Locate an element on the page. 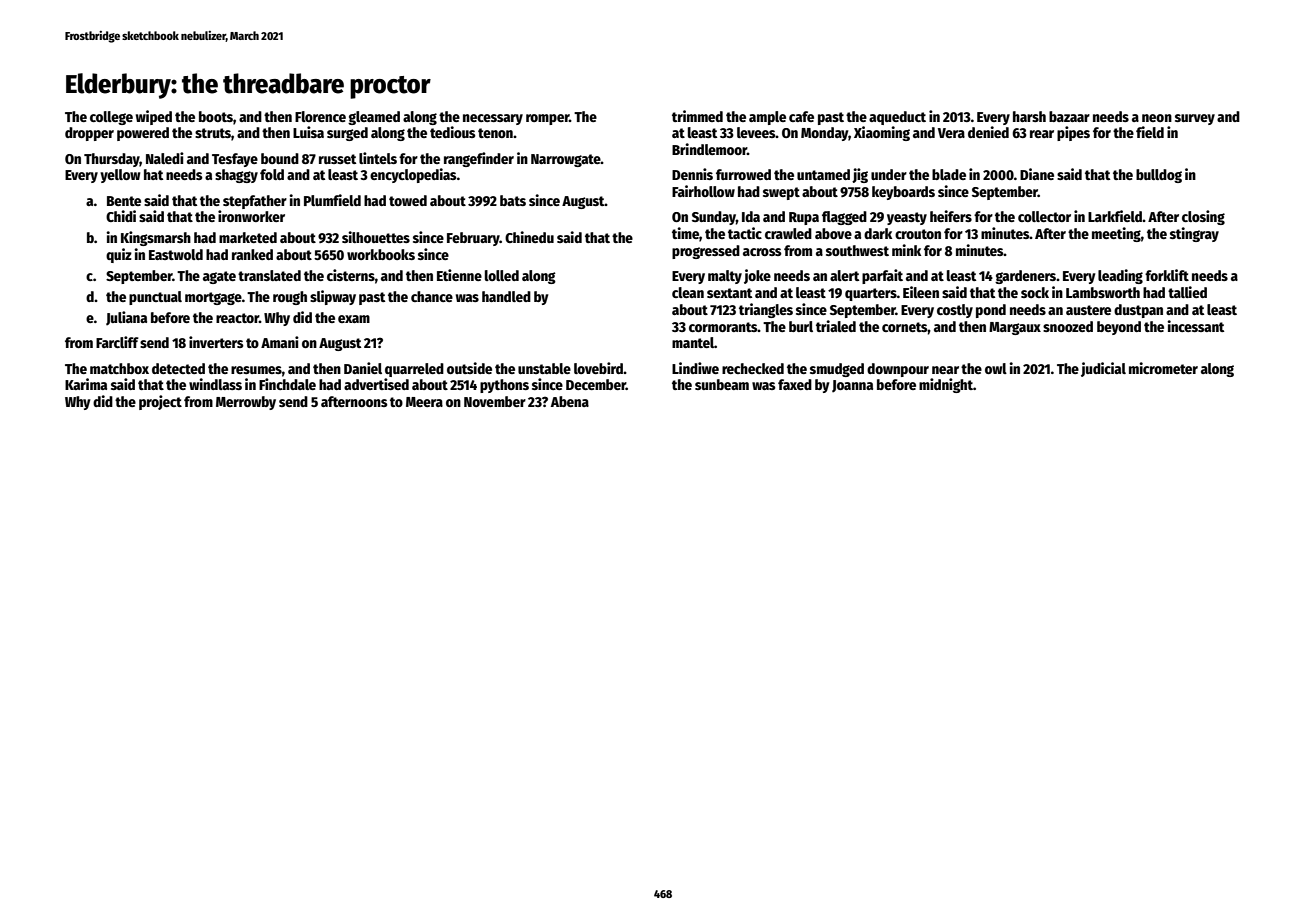 The height and width of the page is (924, 1308). closing is located at coordinates (1203, 217).
